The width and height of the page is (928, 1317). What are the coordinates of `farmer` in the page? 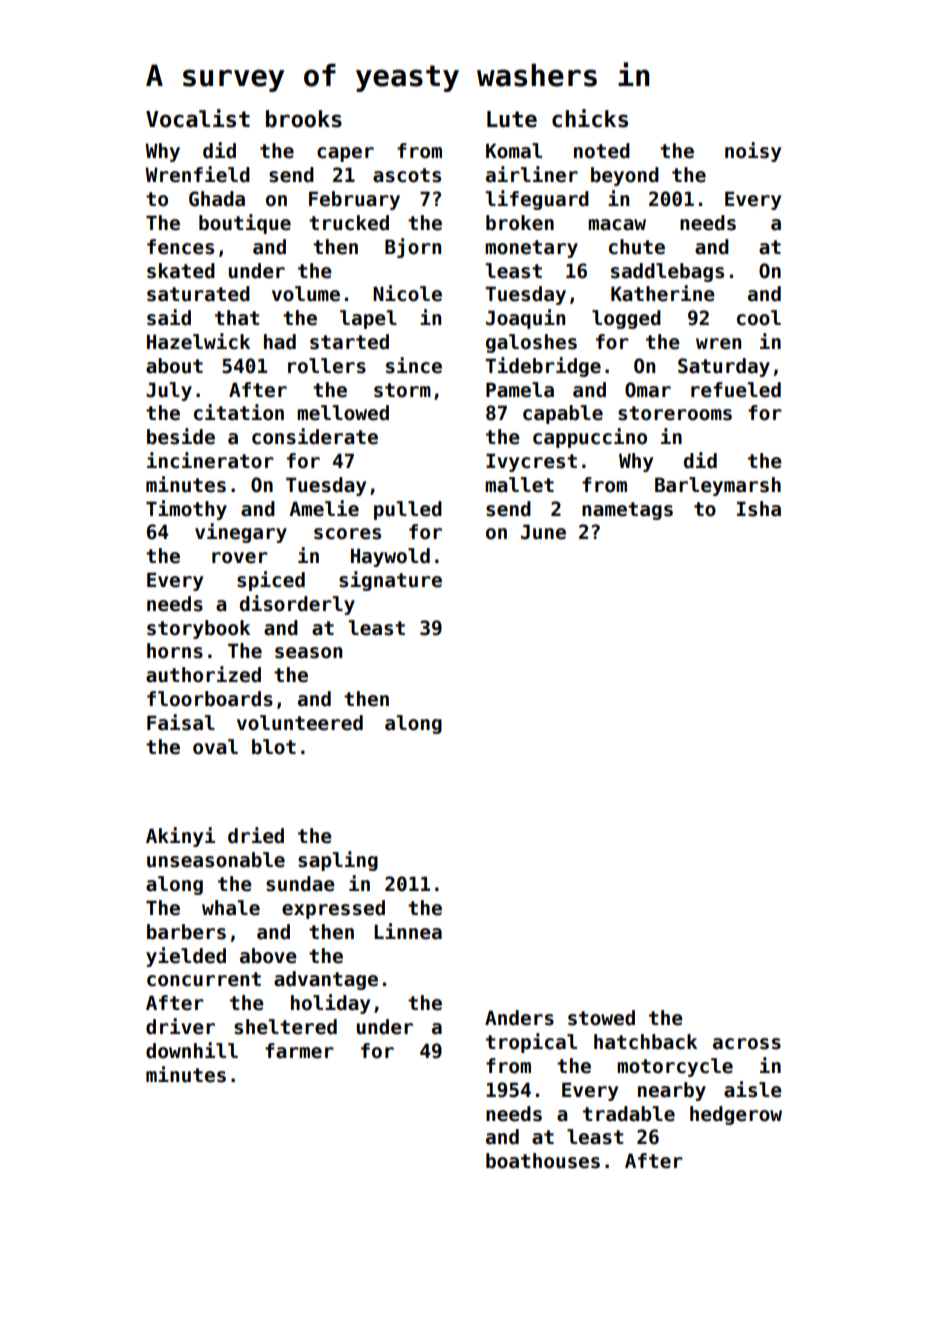 It's located at (299, 1051).
